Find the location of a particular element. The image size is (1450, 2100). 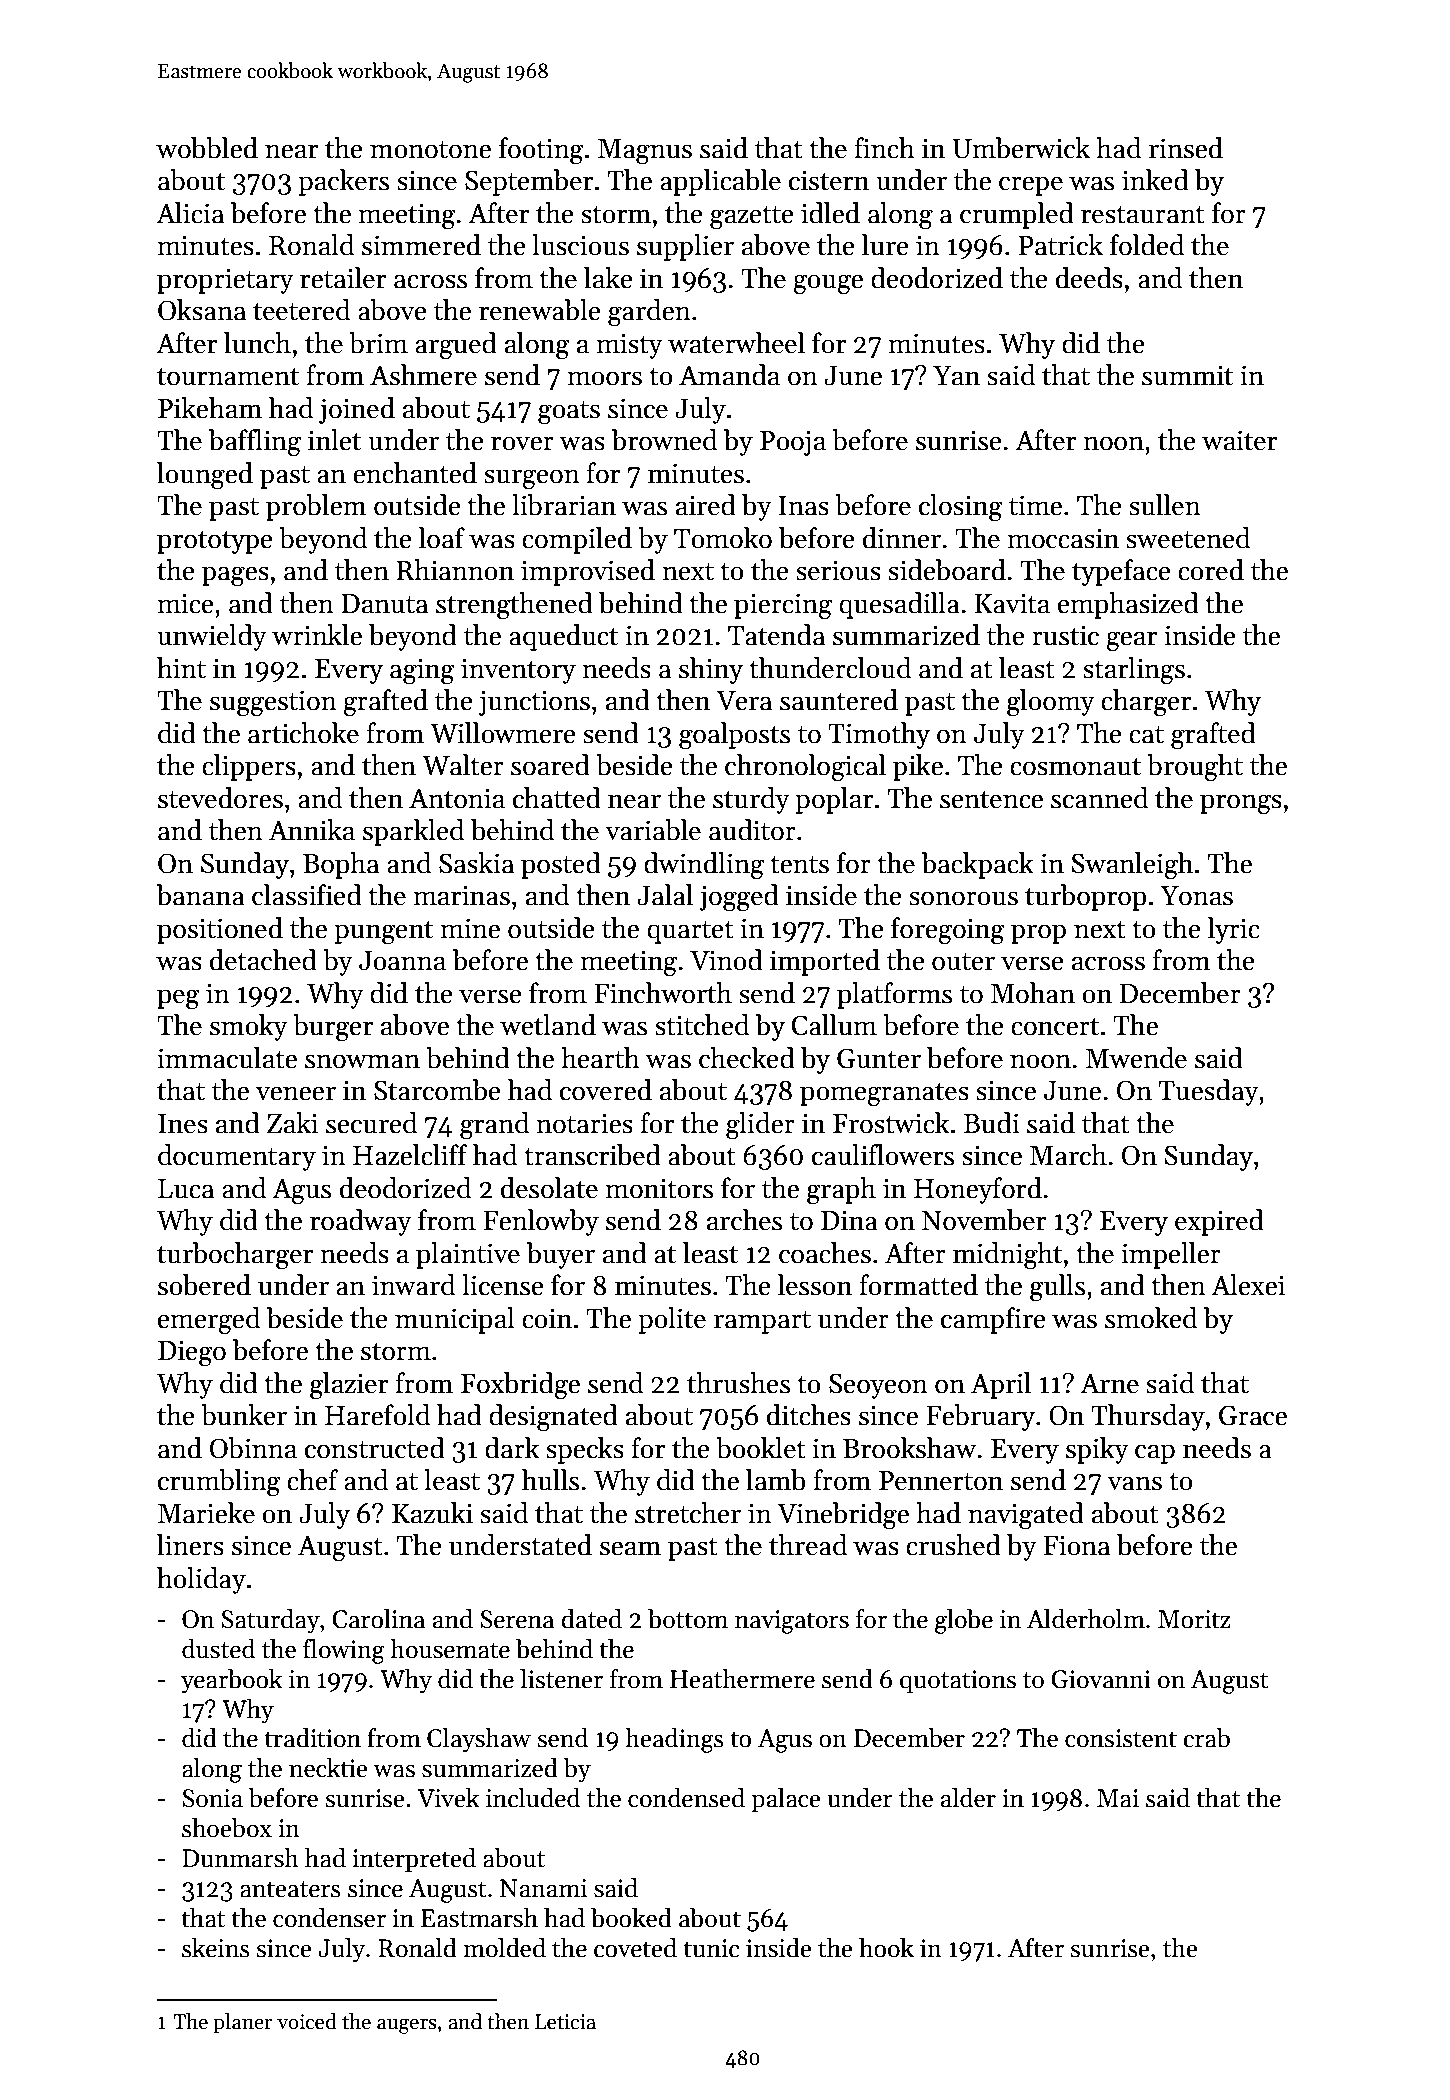

backpack is located at coordinates (977, 865).
